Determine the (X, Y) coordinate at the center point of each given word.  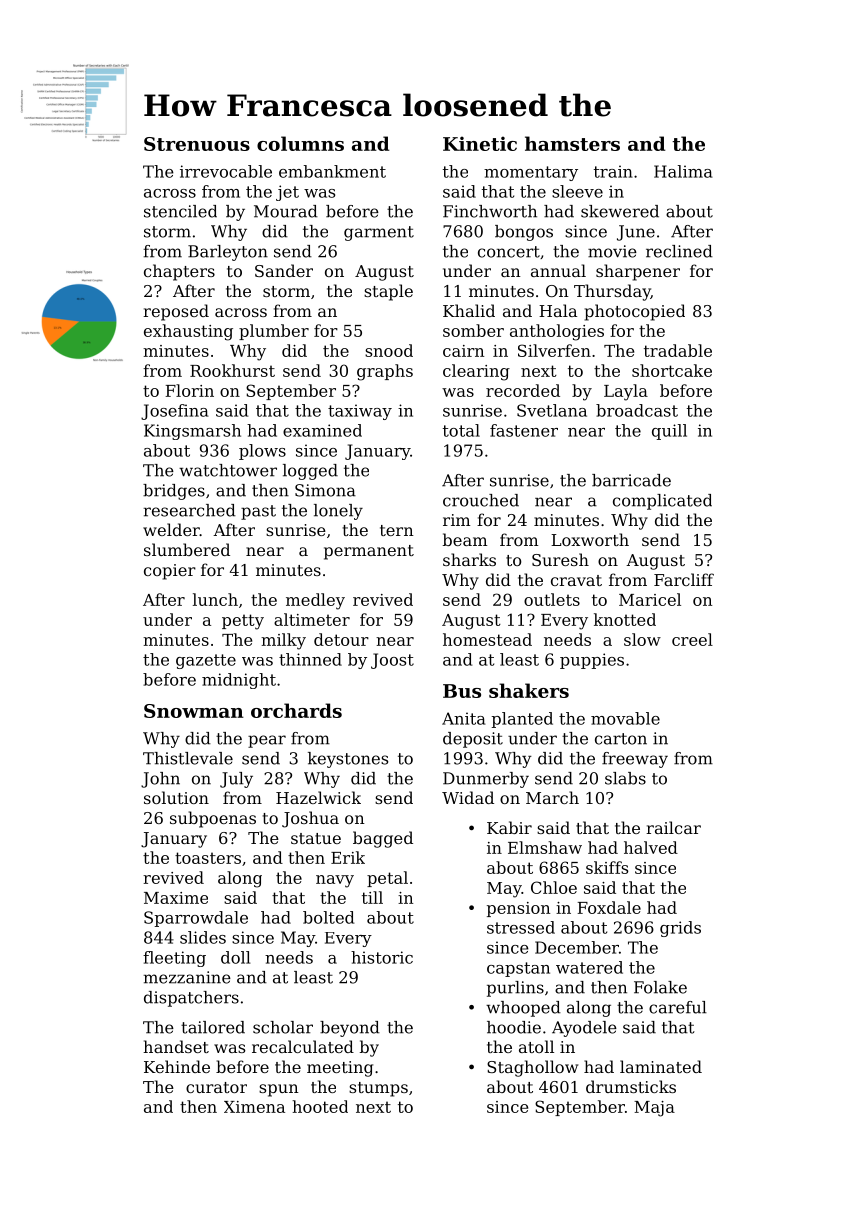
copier (170, 572)
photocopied (635, 312)
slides (203, 937)
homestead (487, 639)
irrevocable (226, 171)
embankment (332, 171)
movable (625, 718)
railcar (673, 827)
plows (262, 452)
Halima (683, 171)
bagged (383, 839)
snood (389, 350)
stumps (378, 1089)
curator (216, 1087)
